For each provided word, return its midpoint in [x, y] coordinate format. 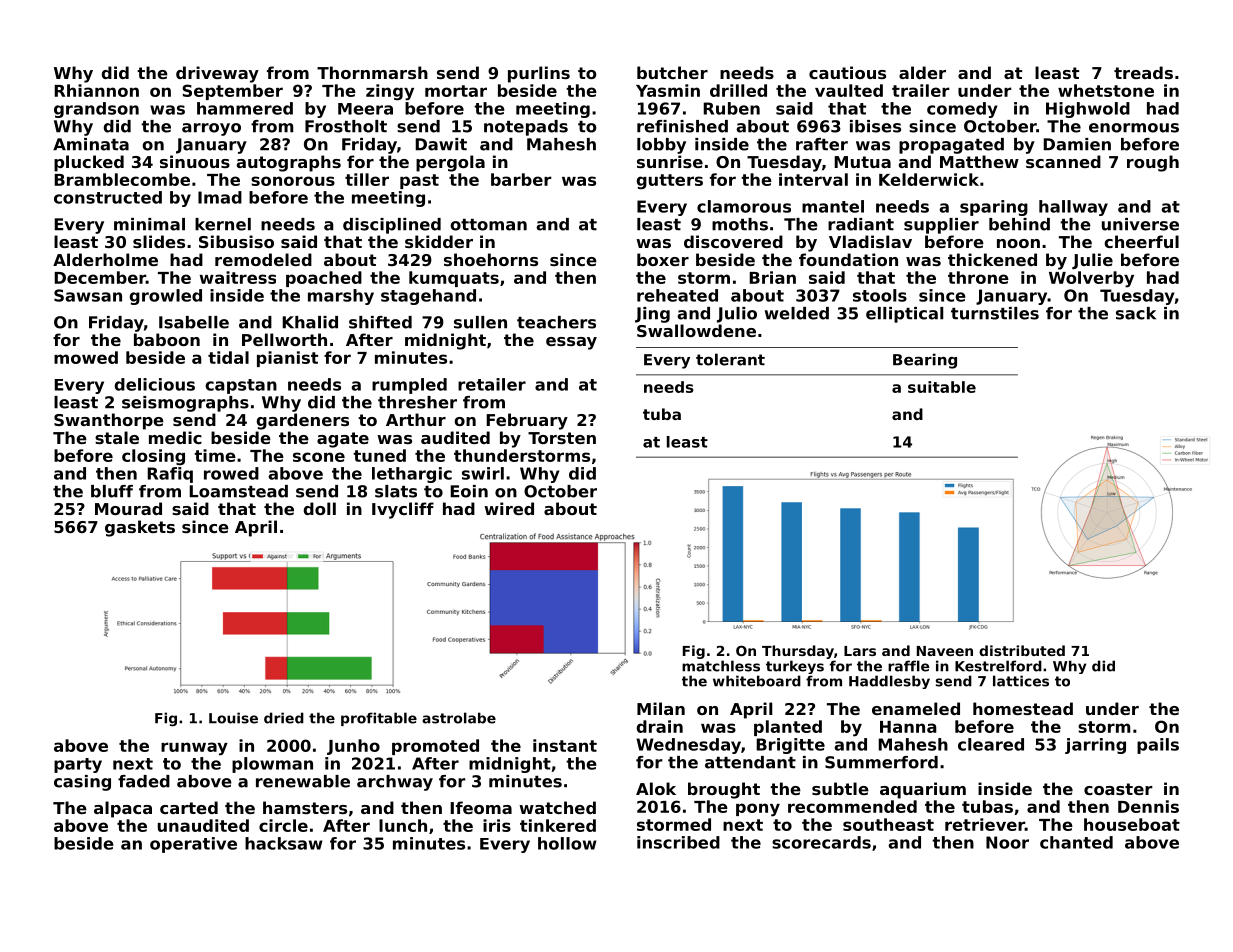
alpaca [123, 809]
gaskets [140, 528]
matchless [721, 666]
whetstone [1106, 90]
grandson [96, 110]
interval [813, 179]
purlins [539, 74]
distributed [1022, 650]
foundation [848, 259]
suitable [942, 387]
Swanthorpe [109, 421]
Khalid [310, 322]
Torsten [562, 438]
